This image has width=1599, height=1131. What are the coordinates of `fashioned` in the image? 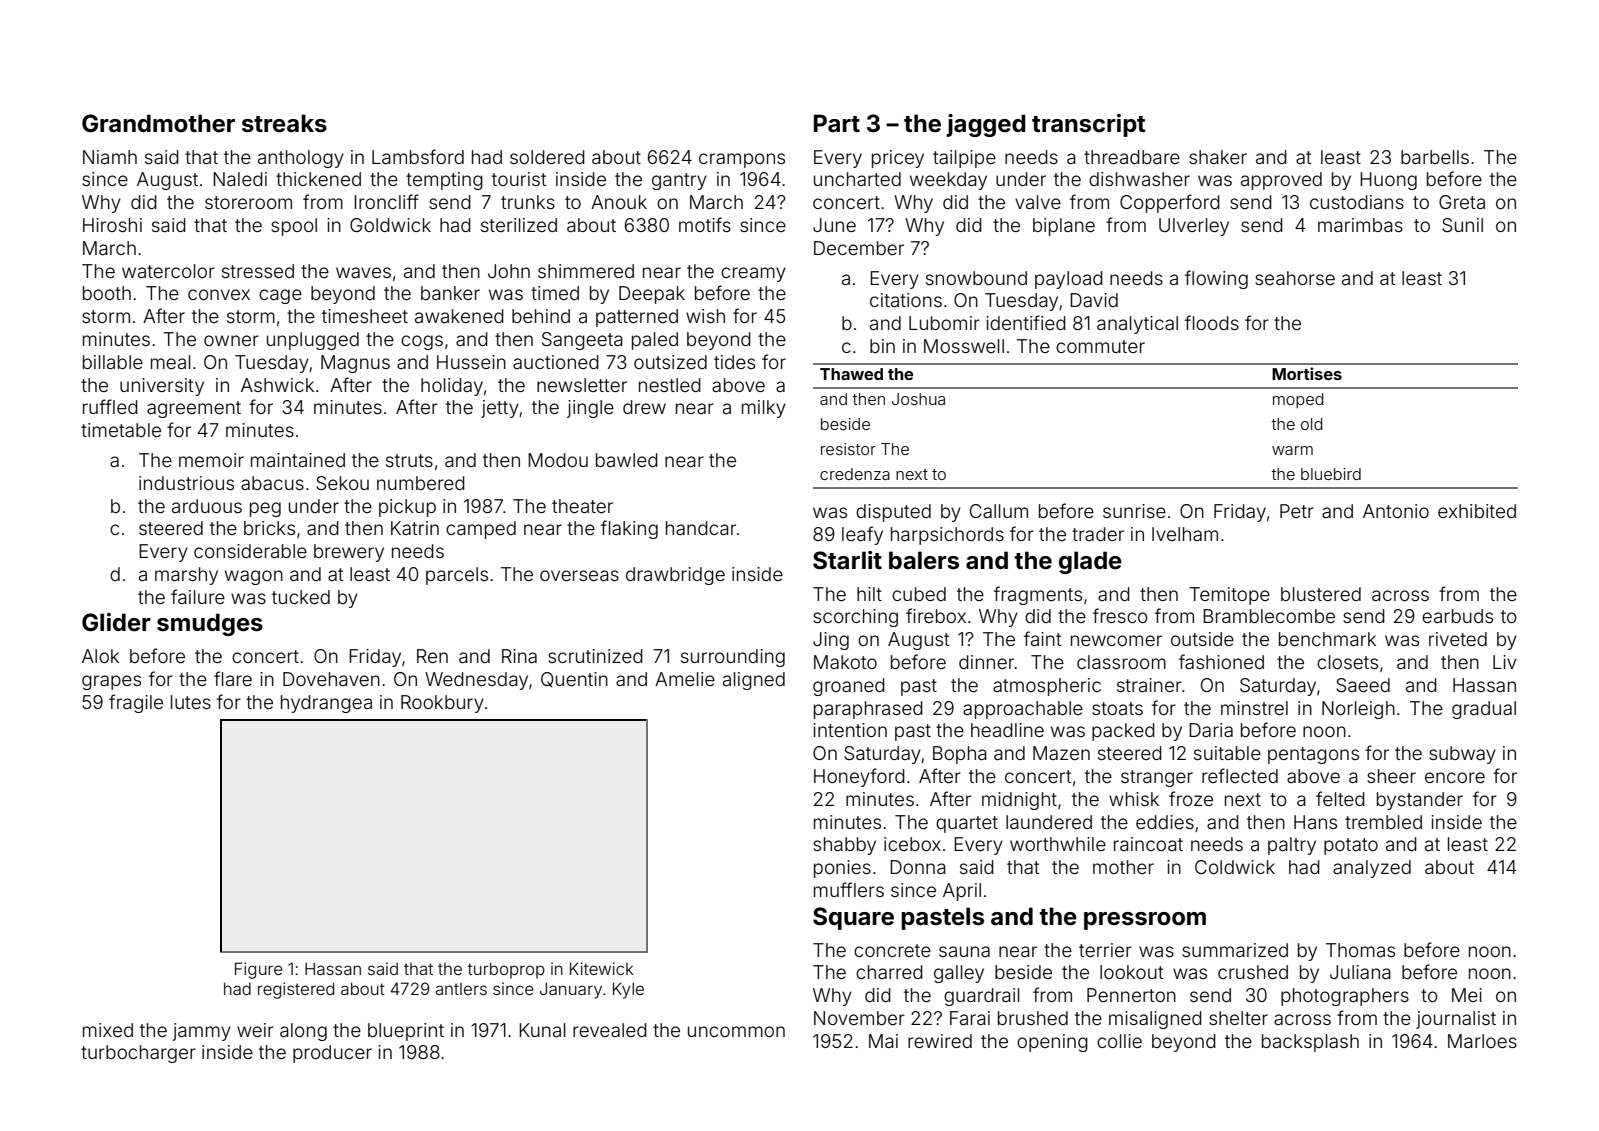 It's located at (1221, 661).
